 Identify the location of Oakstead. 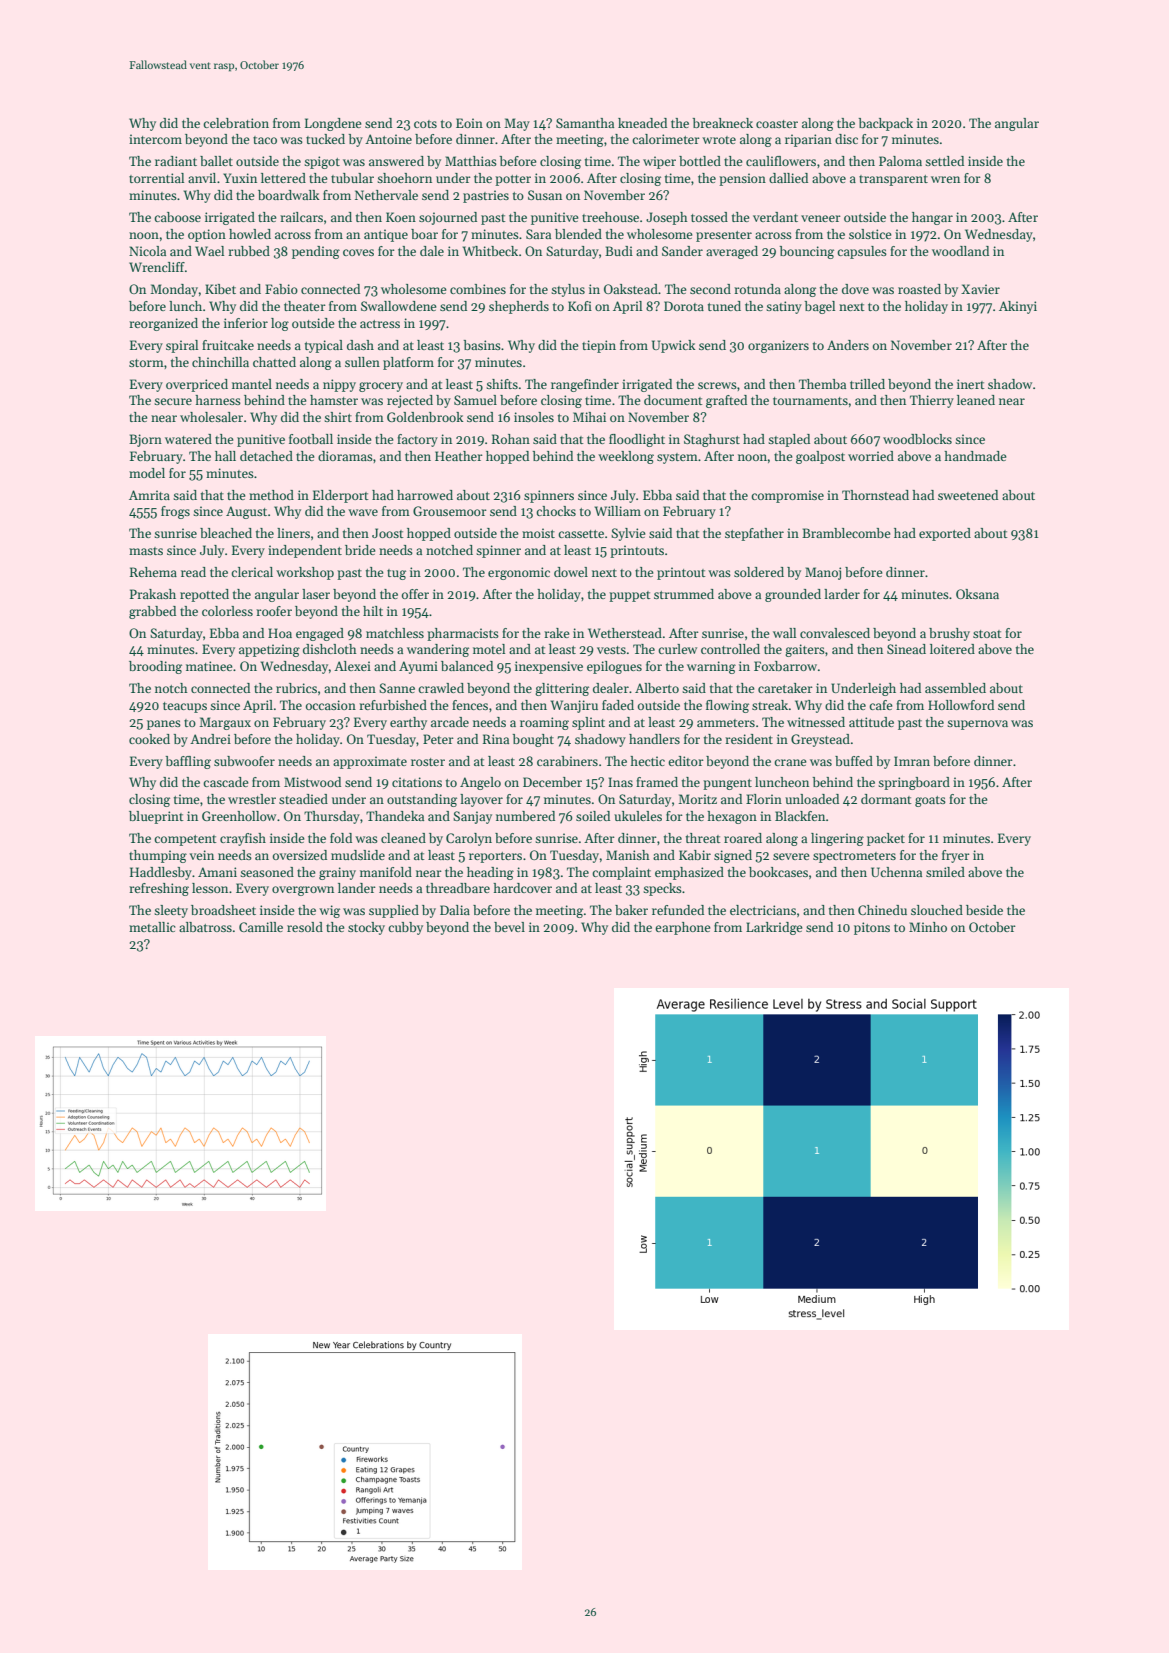
(631, 289).
